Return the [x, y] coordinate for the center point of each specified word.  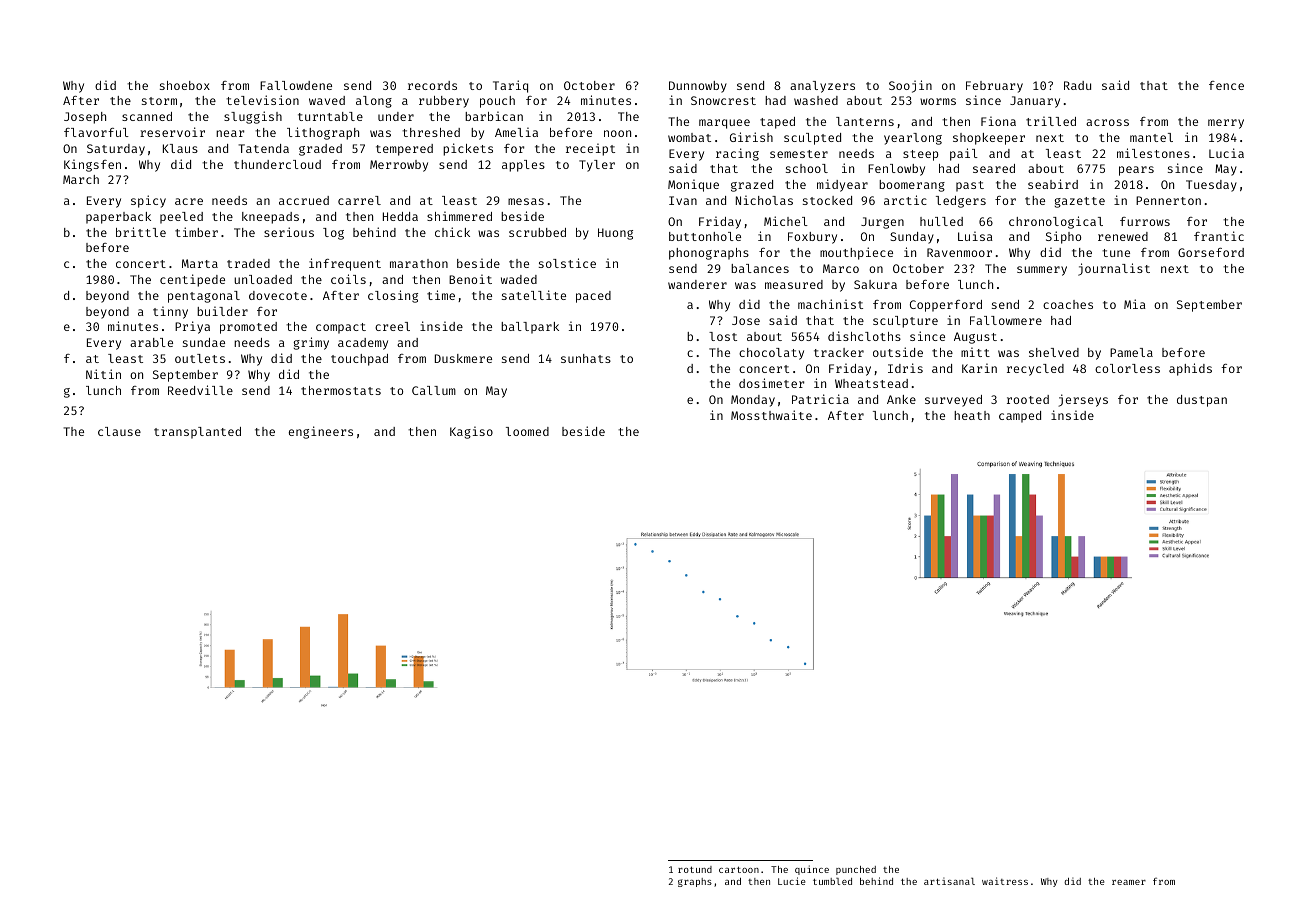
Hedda [400, 216]
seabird [1053, 184]
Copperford [946, 306]
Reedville [200, 390]
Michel [786, 221]
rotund [695, 869]
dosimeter [771, 383]
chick [452, 232]
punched [856, 870]
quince [812, 870]
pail [964, 154]
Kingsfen [92, 165]
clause [119, 431]
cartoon [739, 869]
